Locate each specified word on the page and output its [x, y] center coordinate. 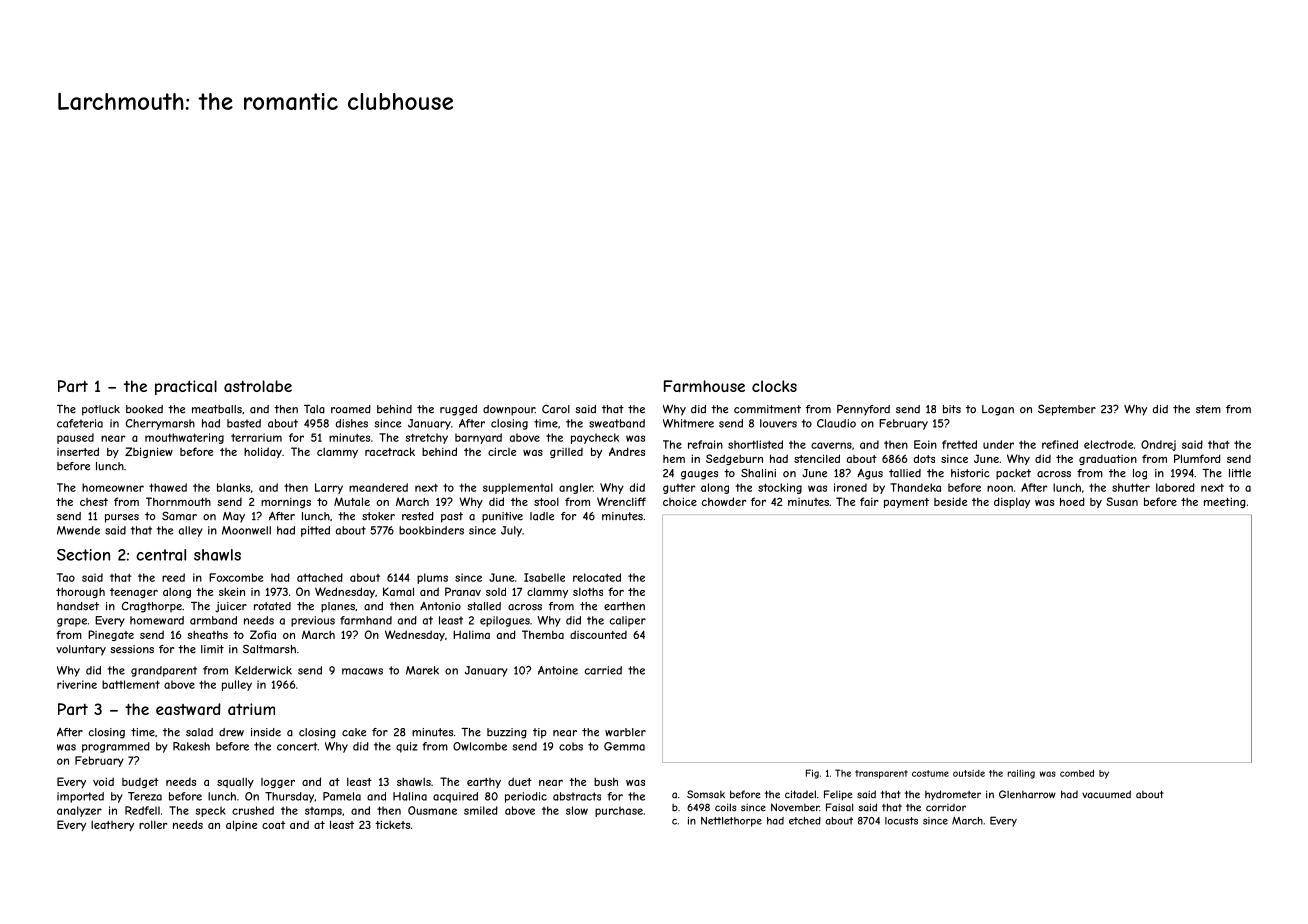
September [1067, 410]
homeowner [113, 487]
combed [1077, 773]
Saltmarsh [269, 649]
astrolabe [258, 386]
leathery [112, 826]
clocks [774, 386]
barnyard [478, 438]
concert [297, 746]
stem [1208, 409]
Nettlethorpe [731, 822]
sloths [588, 592]
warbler [625, 732]
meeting [1225, 502]
